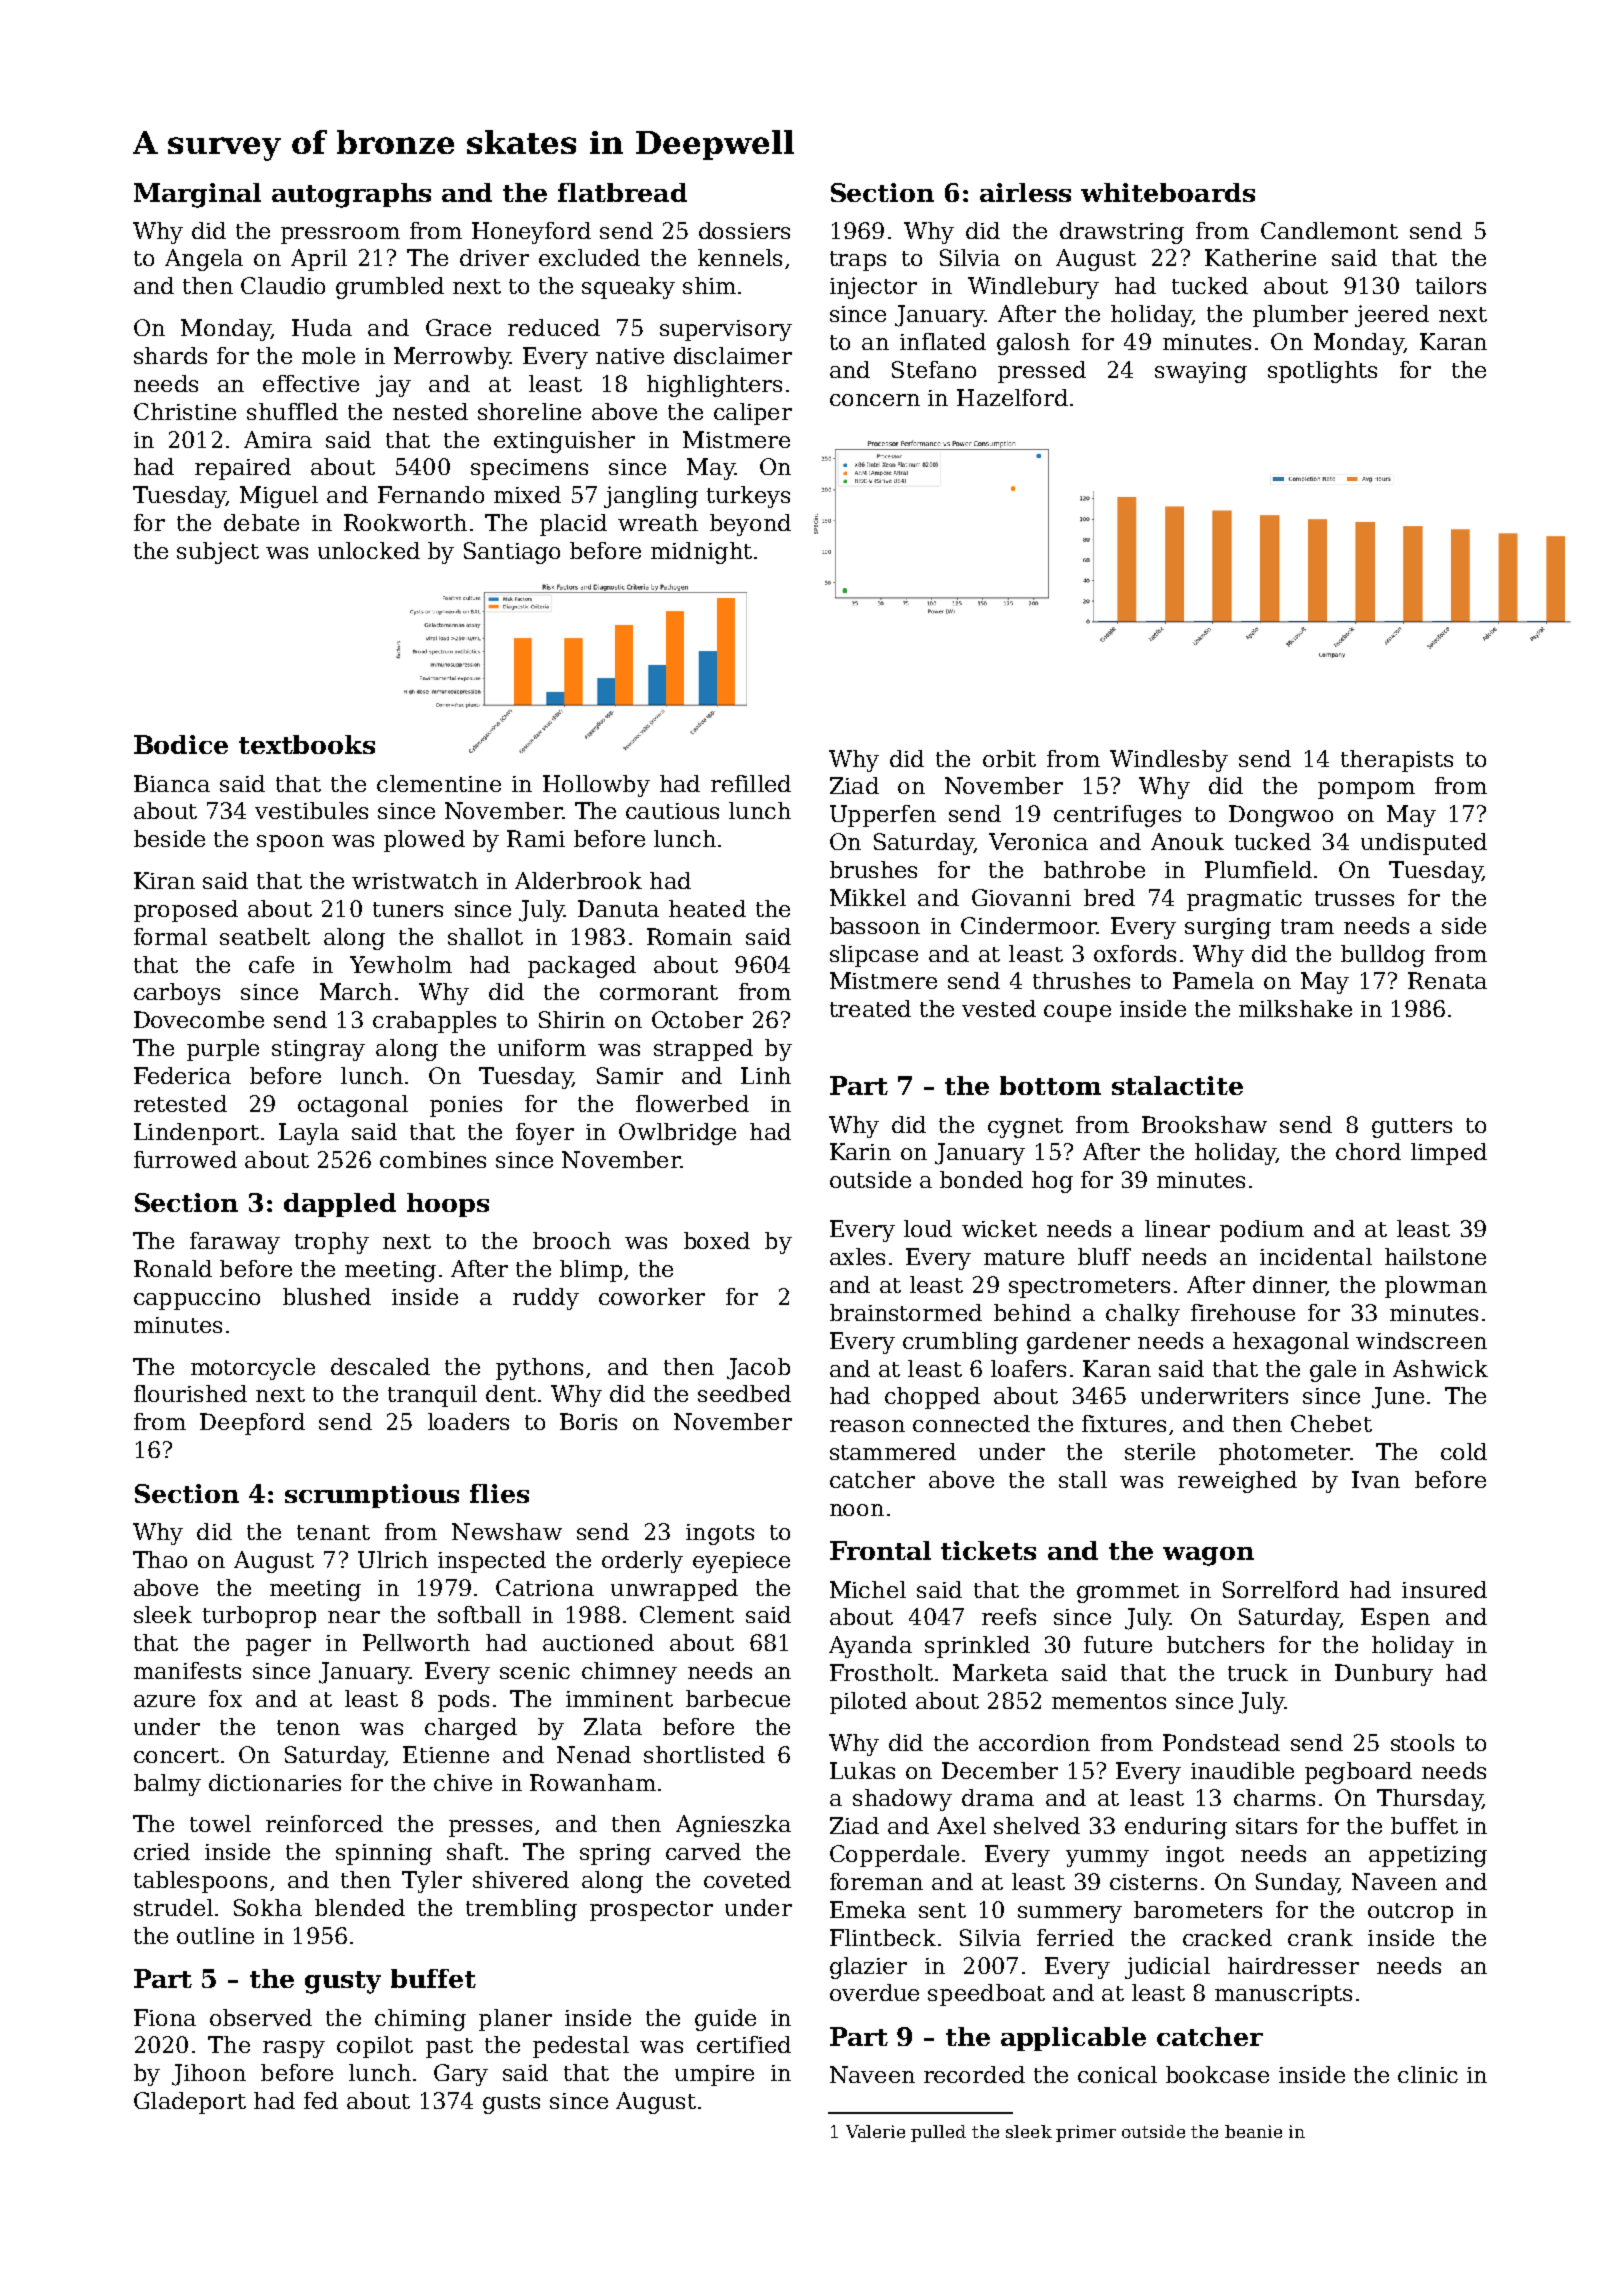 The image size is (1620, 2292). I want to click on refilled, so click(751, 783).
